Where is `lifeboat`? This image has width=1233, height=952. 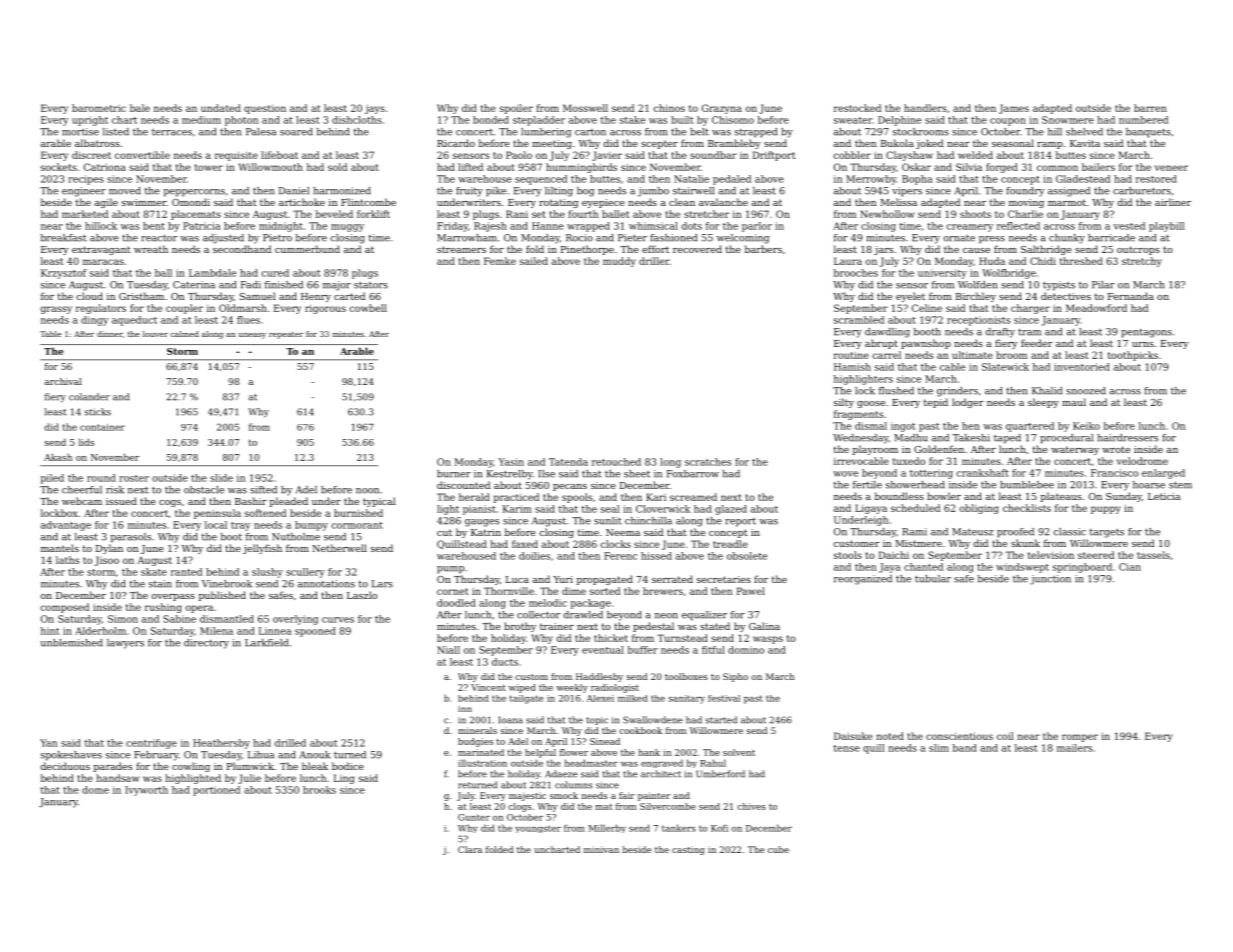
lifeboat is located at coordinates (279, 155).
